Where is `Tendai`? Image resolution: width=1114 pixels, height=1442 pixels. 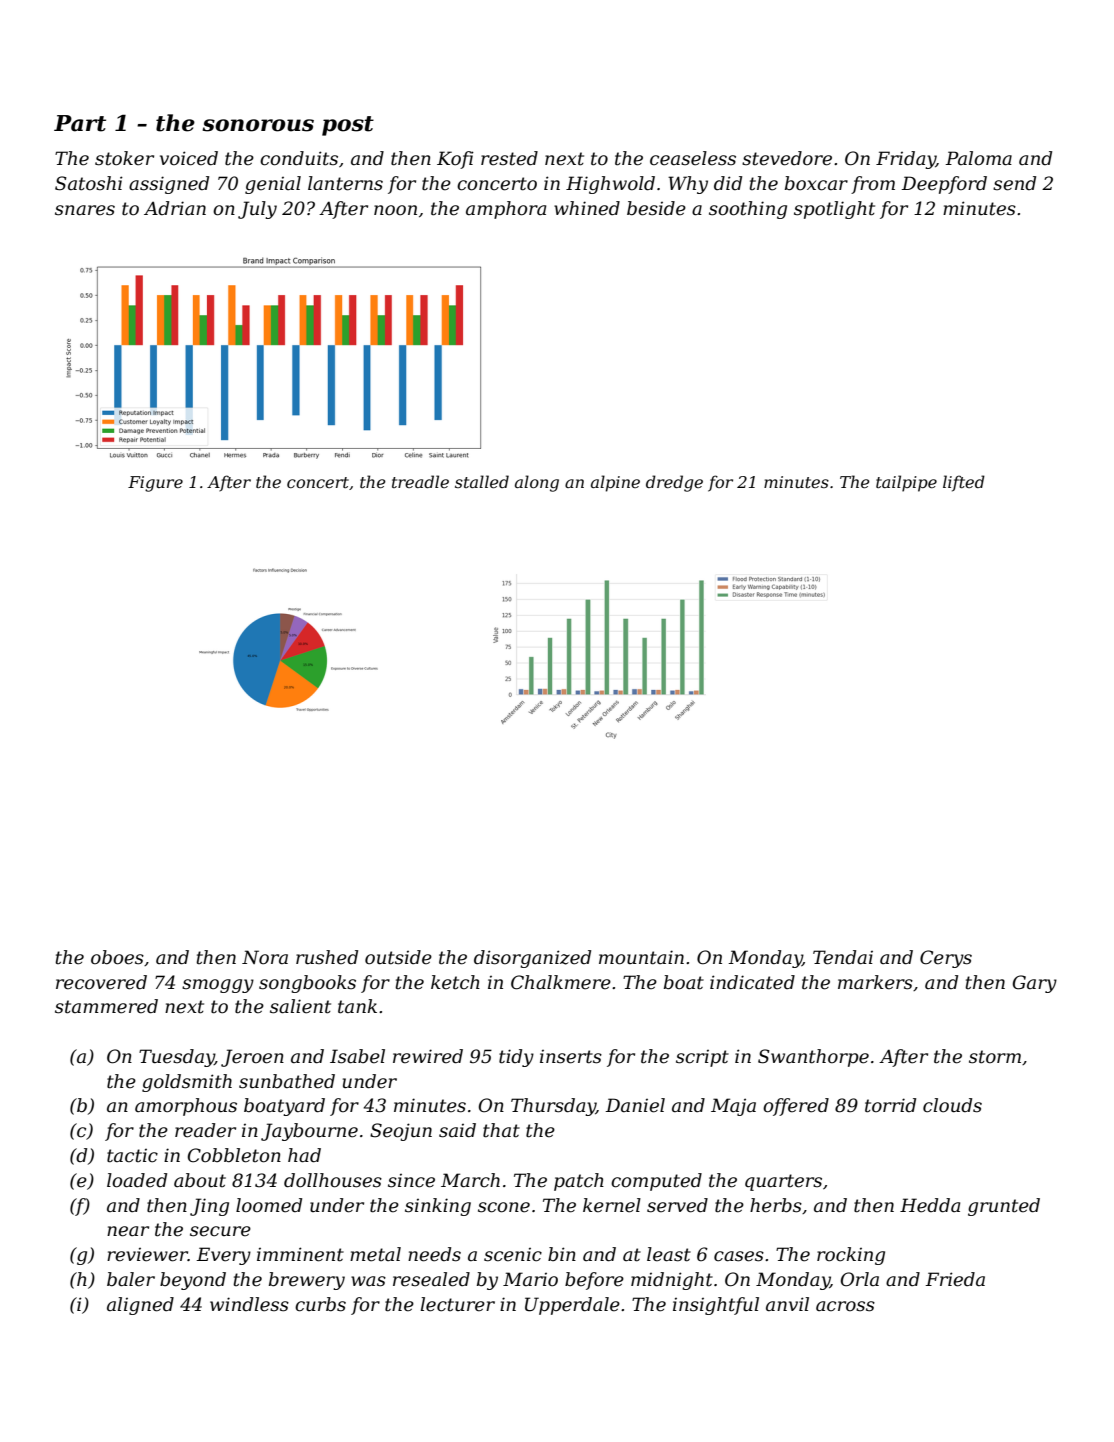 Tendai is located at coordinates (843, 957).
